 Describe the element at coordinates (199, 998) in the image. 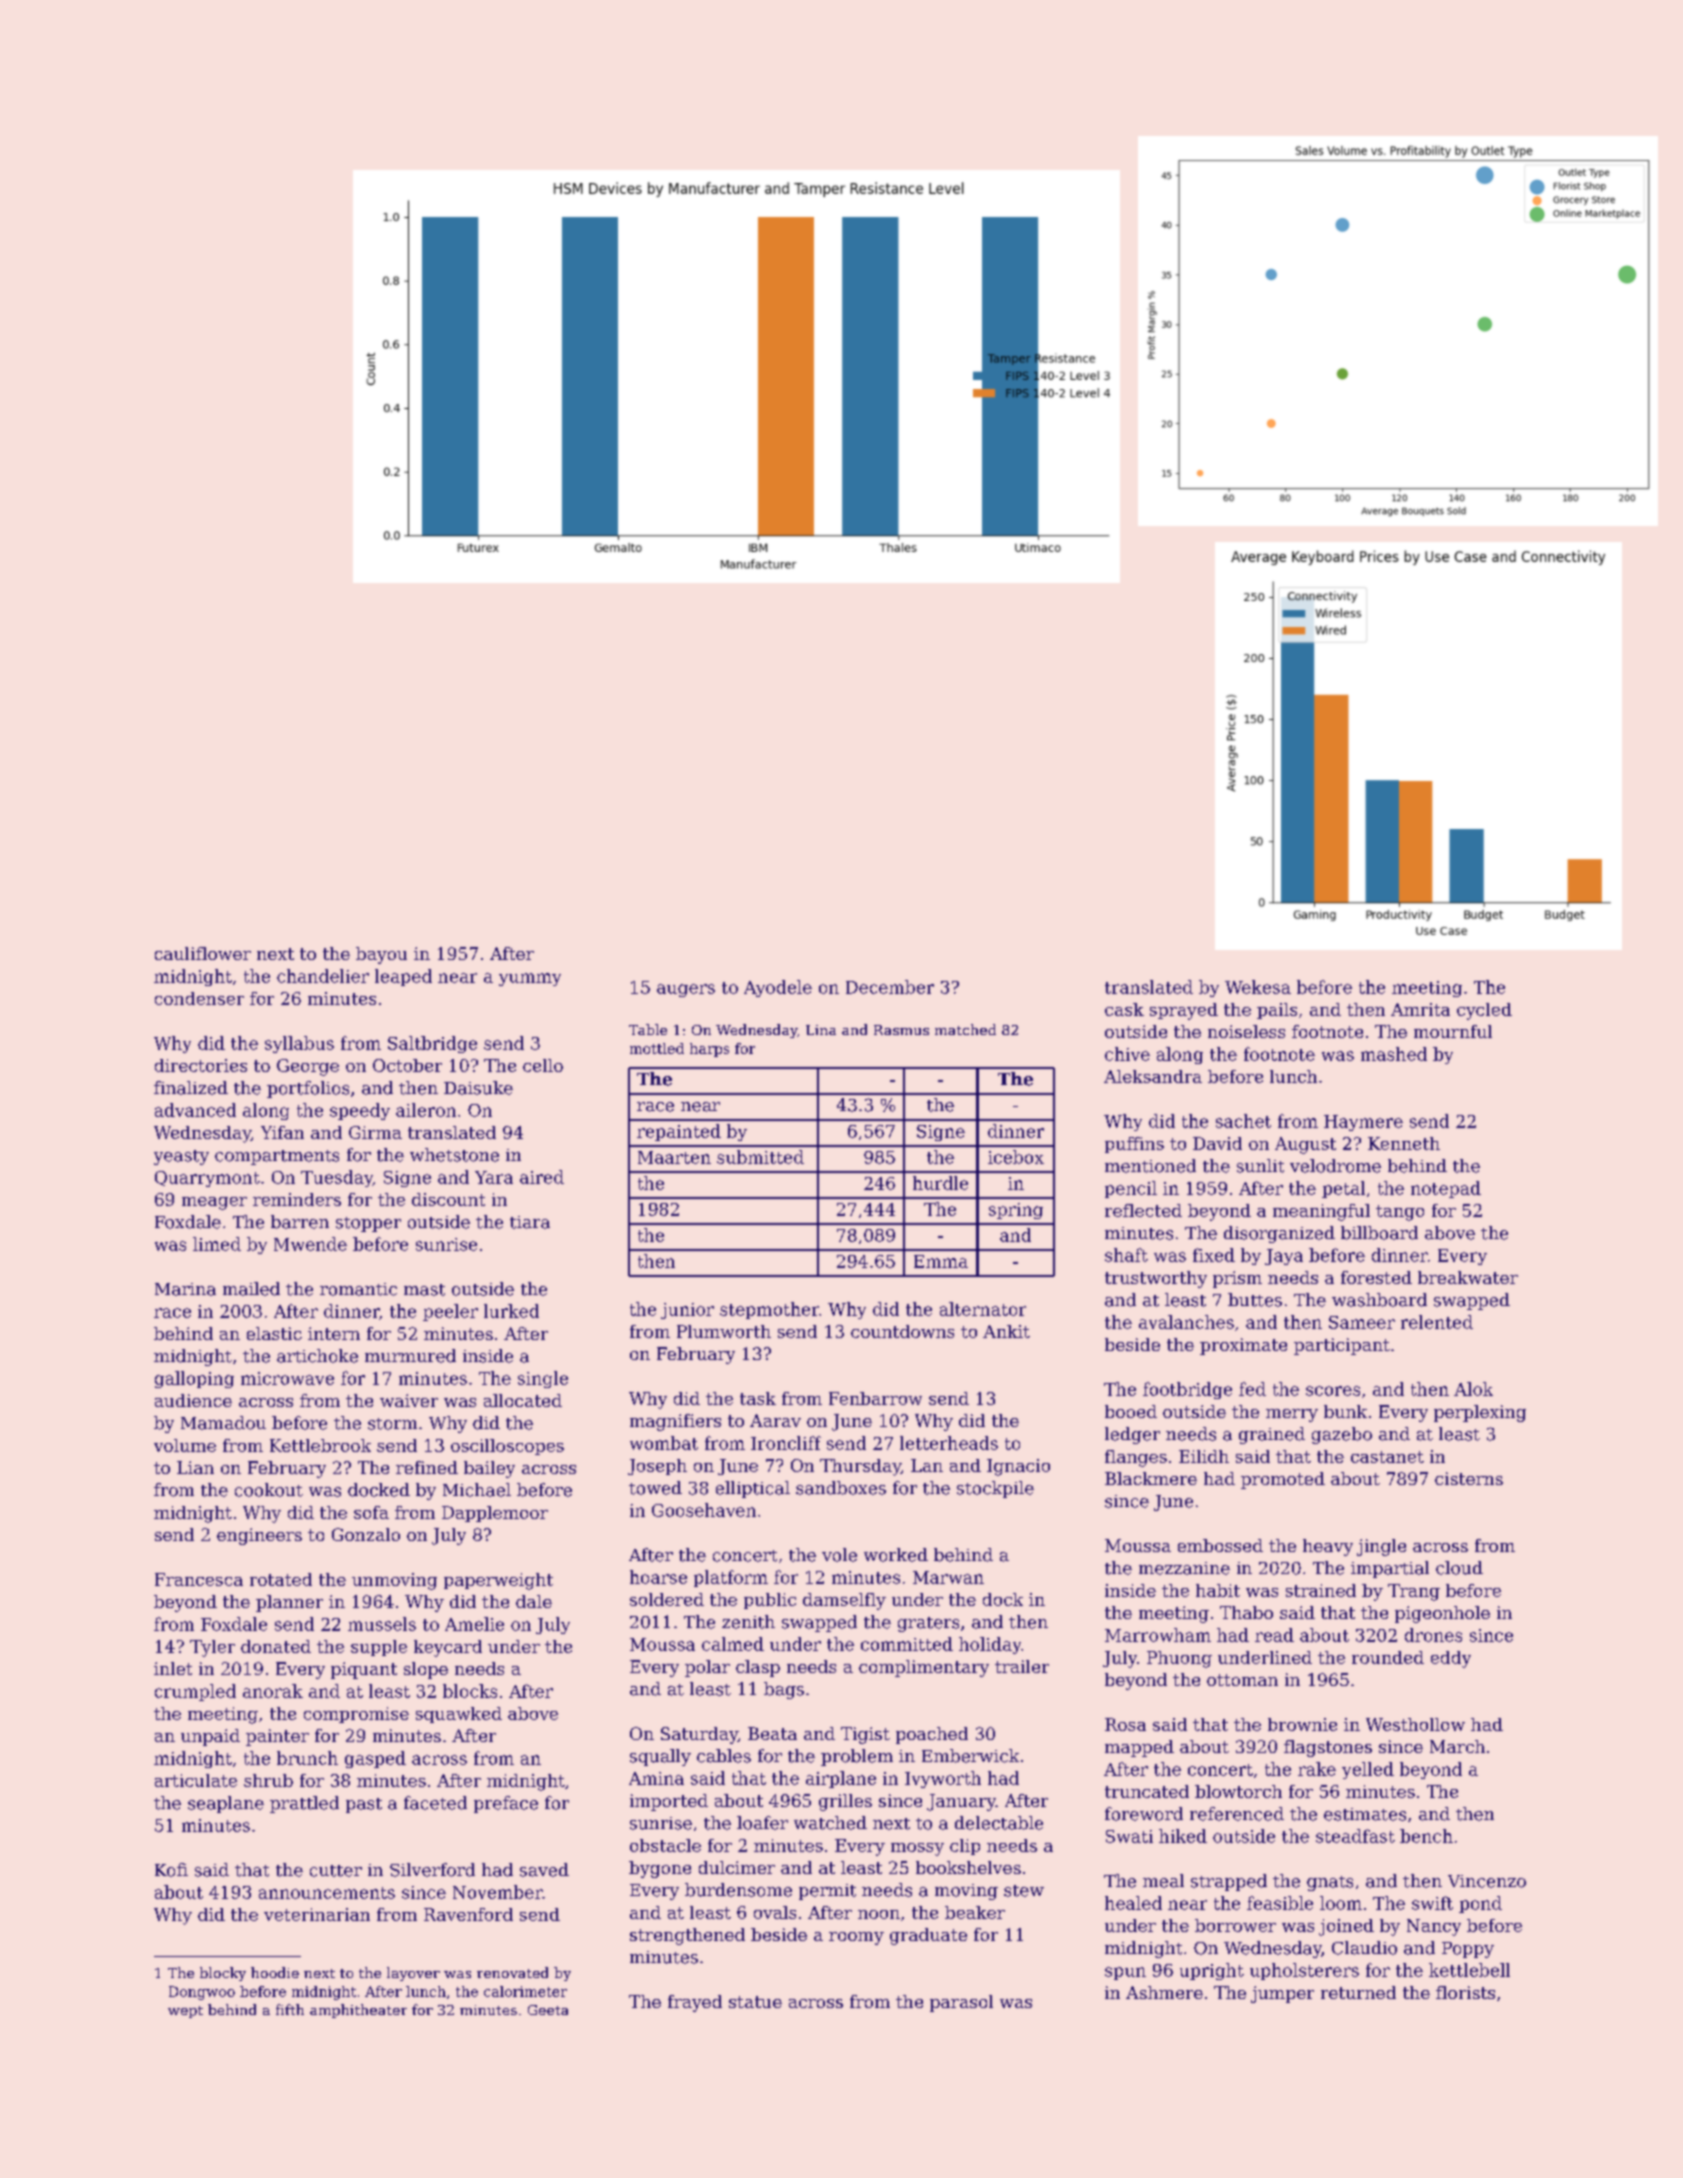

I see `condenser` at that location.
